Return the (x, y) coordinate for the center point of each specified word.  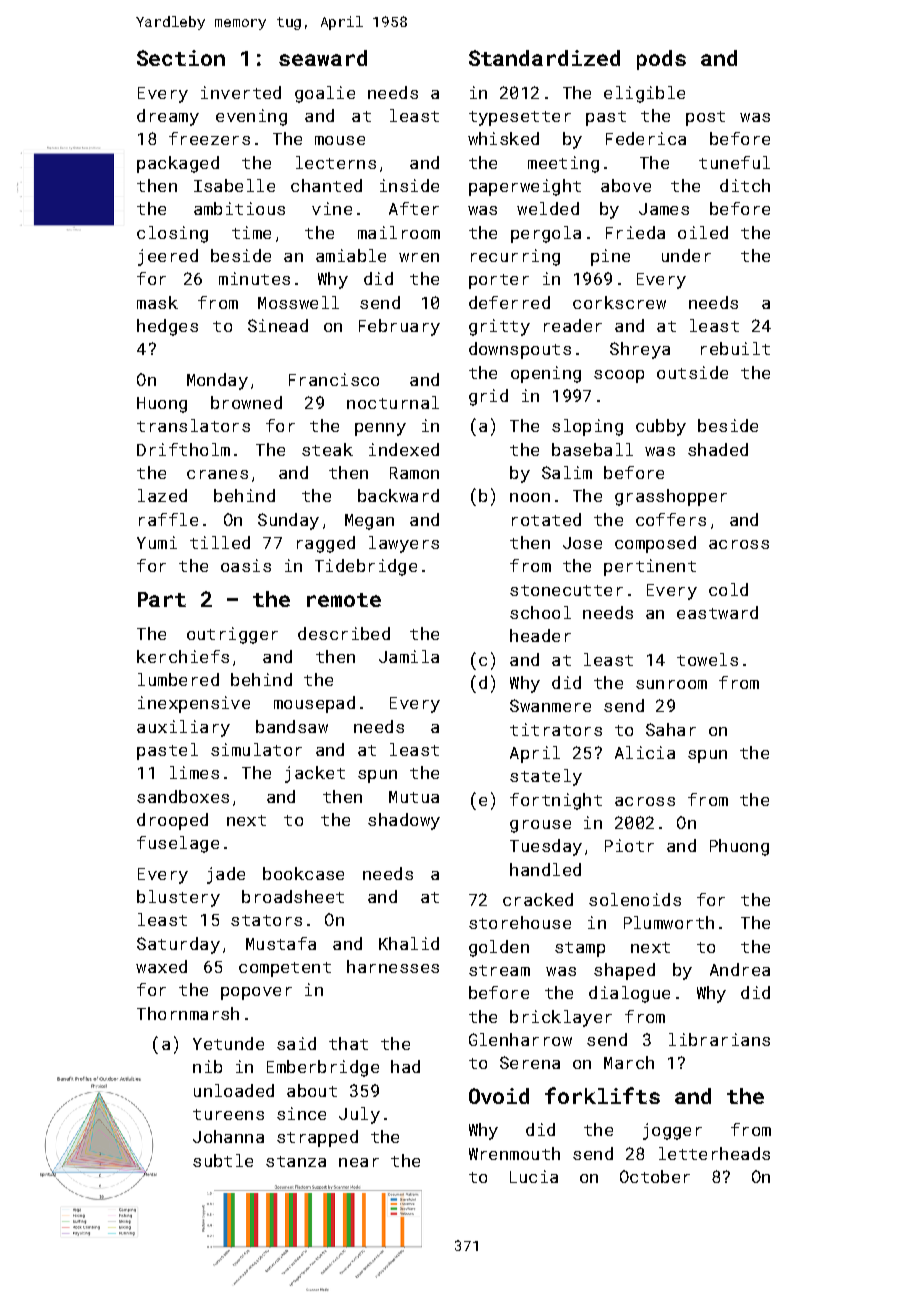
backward (398, 495)
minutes (254, 278)
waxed (161, 966)
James (664, 209)
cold (728, 589)
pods (661, 60)
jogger (672, 1131)
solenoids (635, 899)
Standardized (544, 58)
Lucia (534, 1176)
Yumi (157, 542)
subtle (223, 1160)
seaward (323, 58)
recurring (515, 257)
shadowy (404, 821)
